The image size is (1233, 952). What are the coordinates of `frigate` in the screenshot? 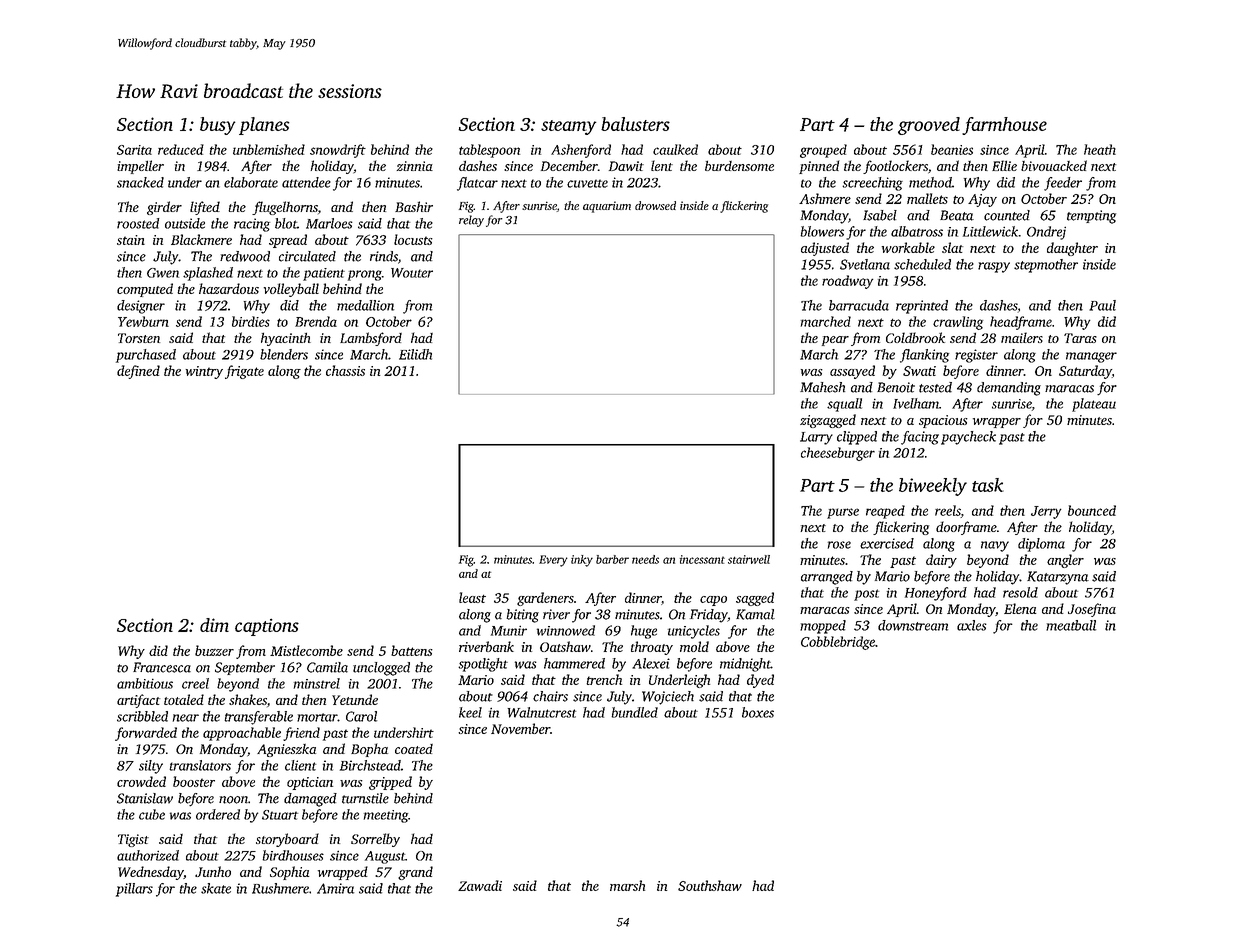 It's located at (244, 372).
